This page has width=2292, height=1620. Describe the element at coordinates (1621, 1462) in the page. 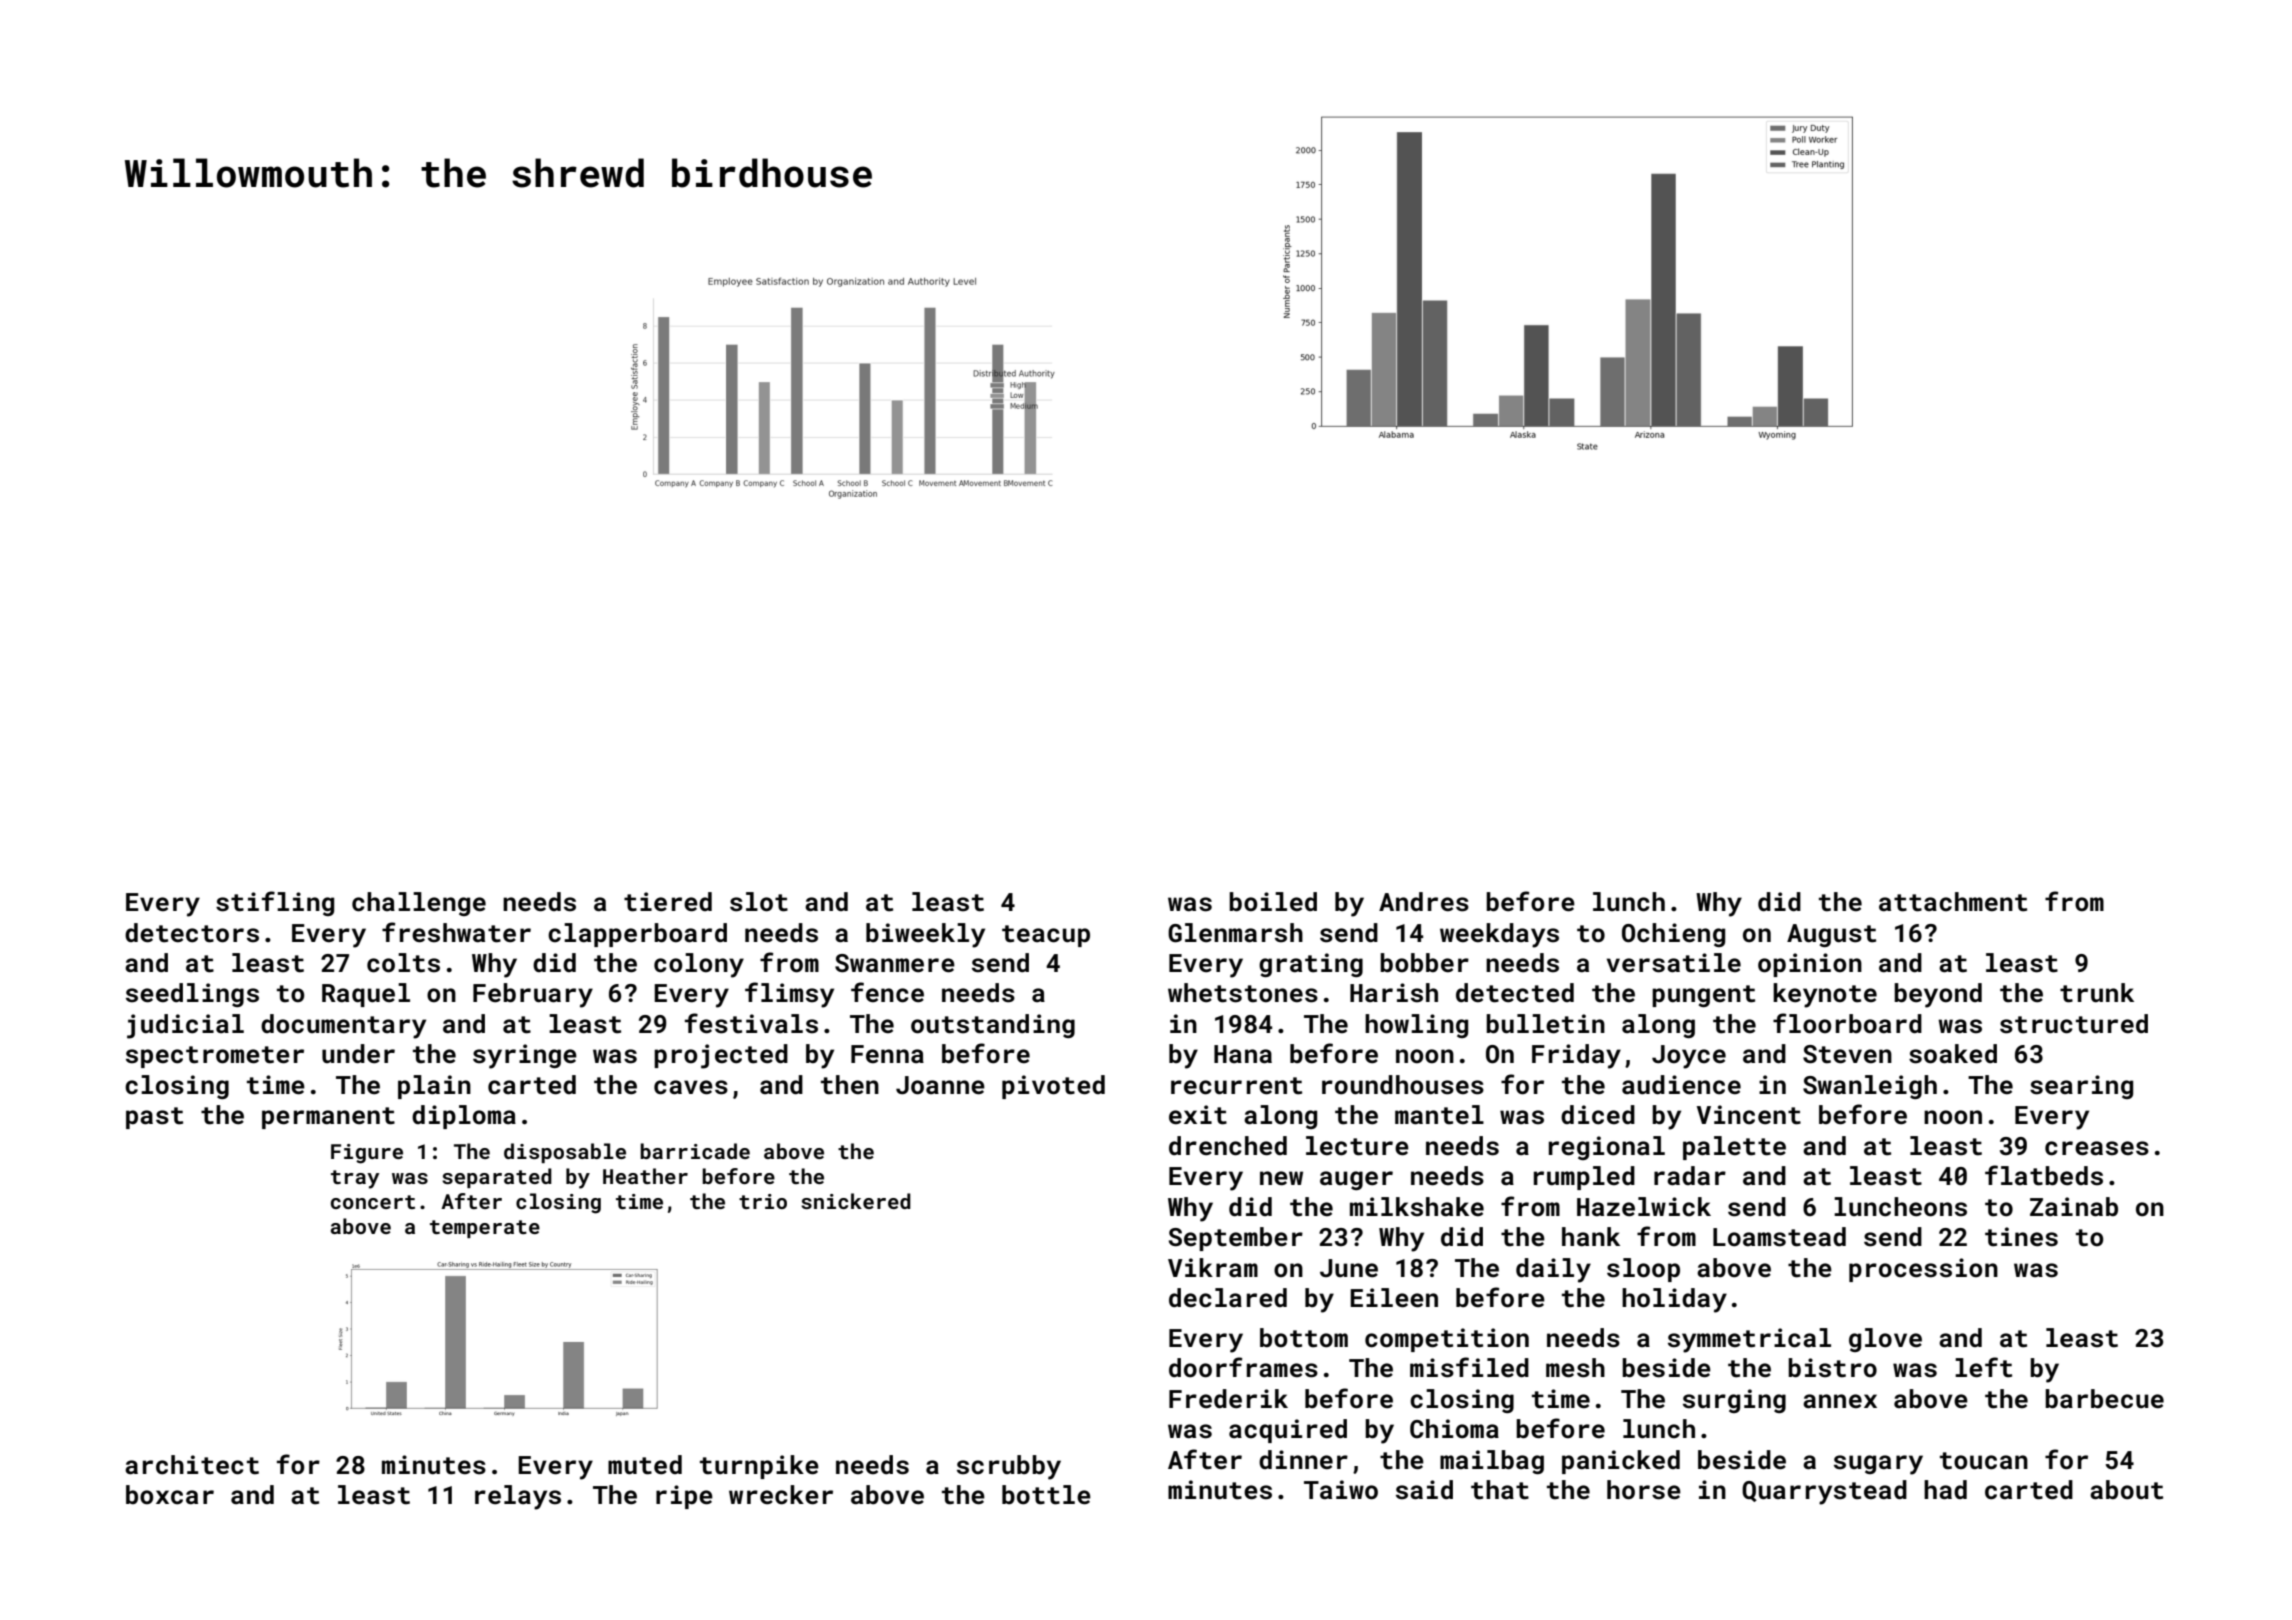

I see `panicked` at that location.
